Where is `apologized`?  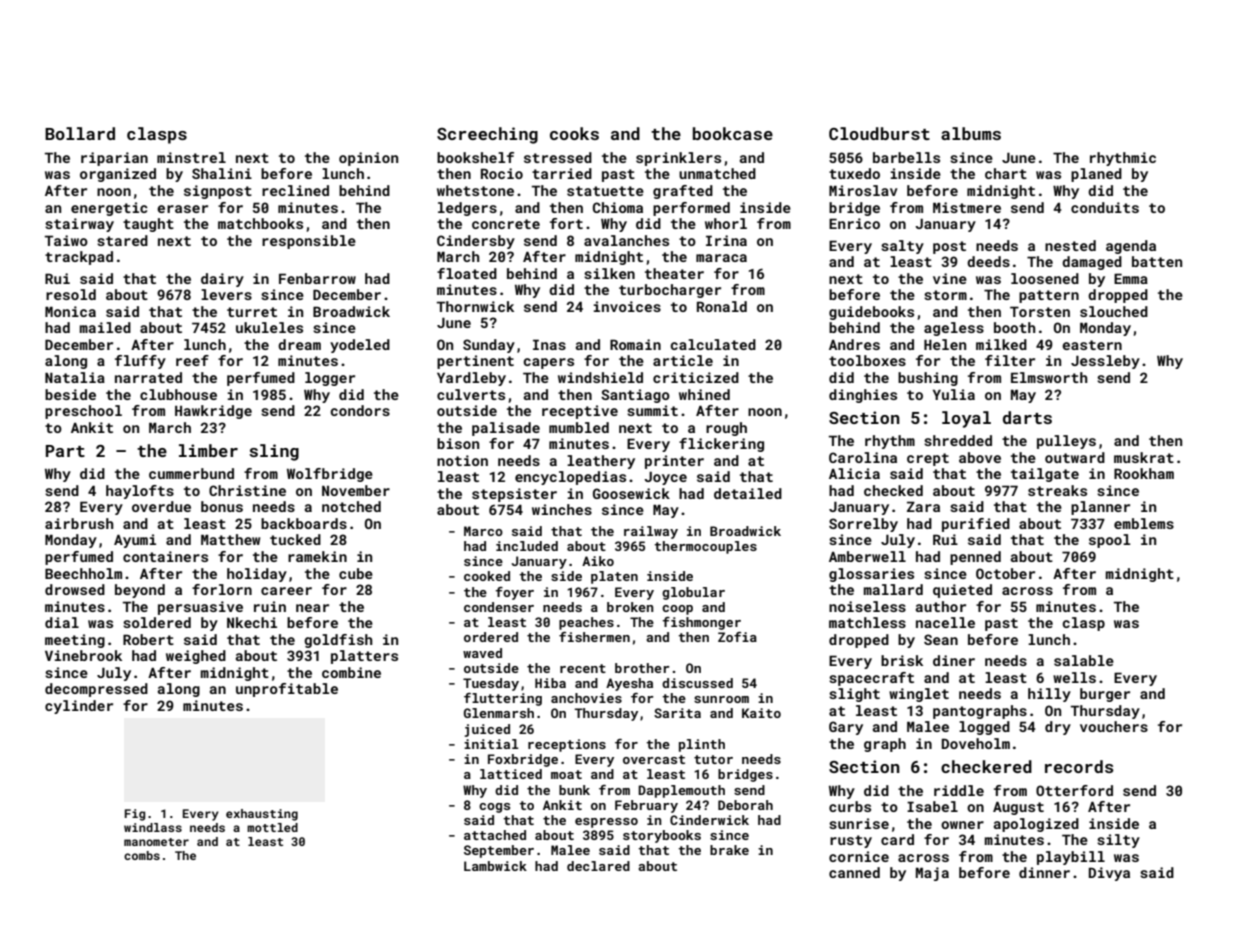
apologized is located at coordinates (1036, 825).
